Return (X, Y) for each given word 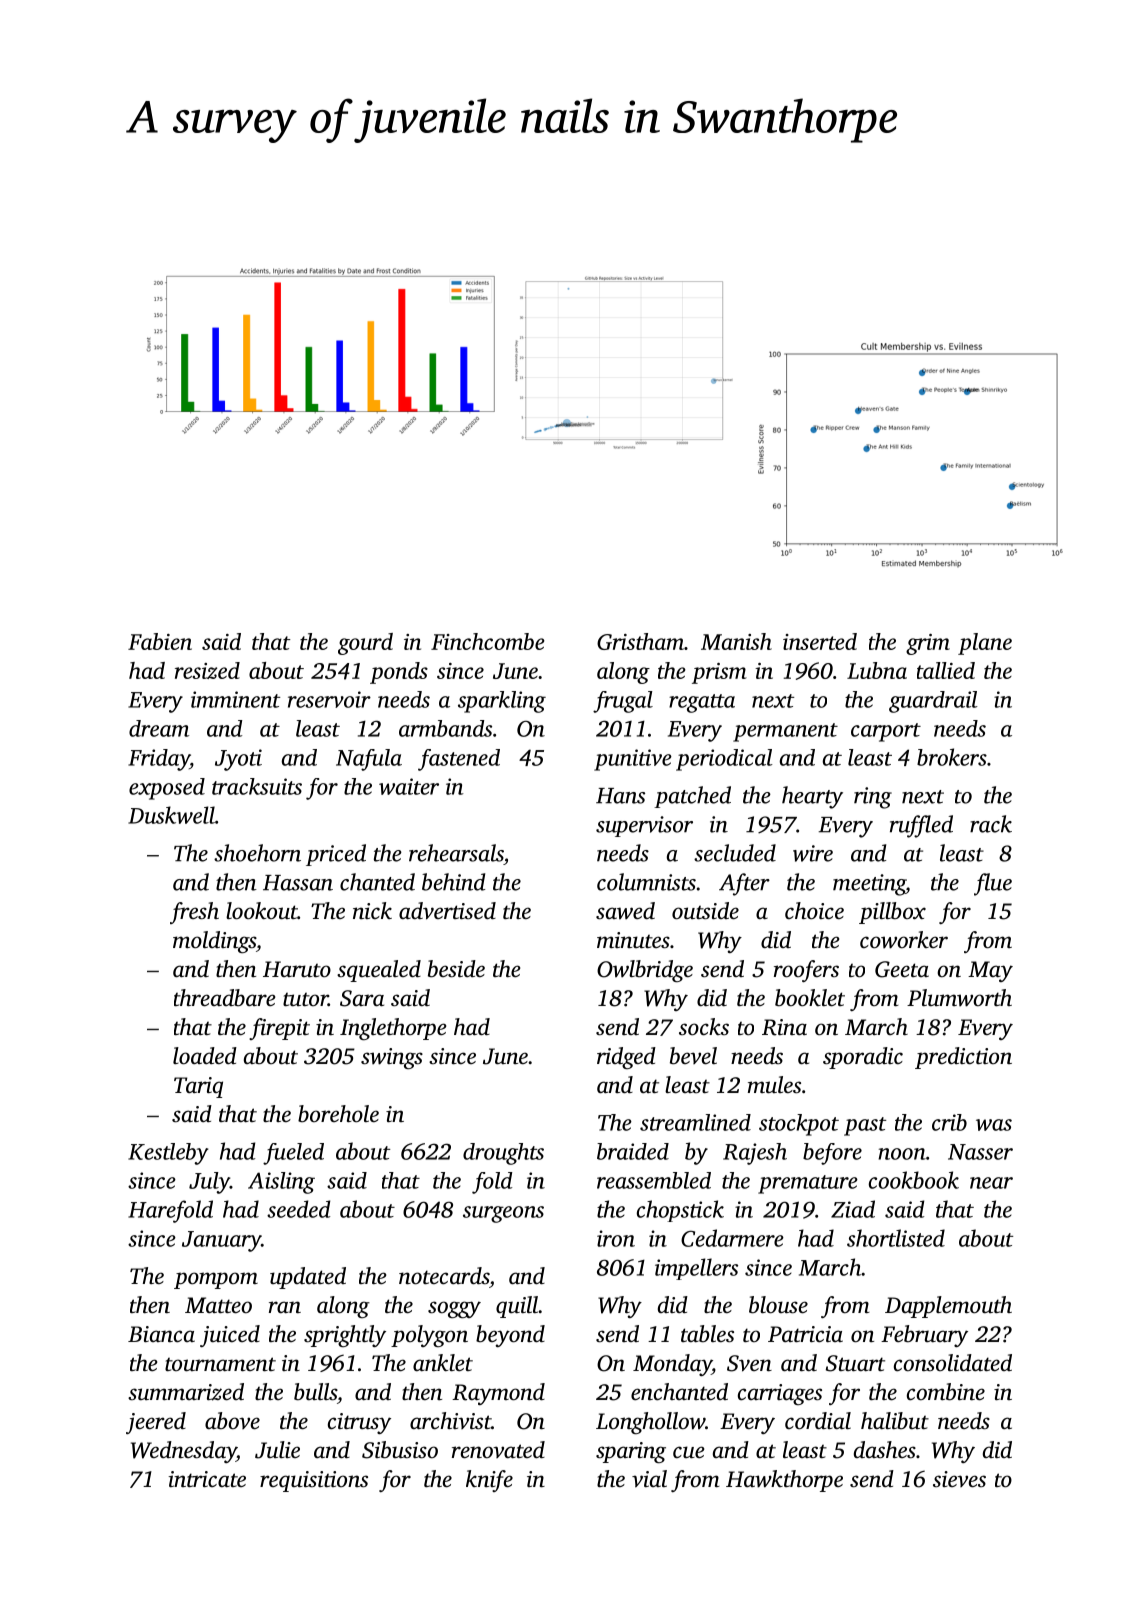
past (865, 1126)
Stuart (855, 1363)
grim (928, 644)
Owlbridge (645, 971)
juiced (230, 1336)
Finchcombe (488, 641)
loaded (205, 1056)
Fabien (160, 641)
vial (649, 1479)
